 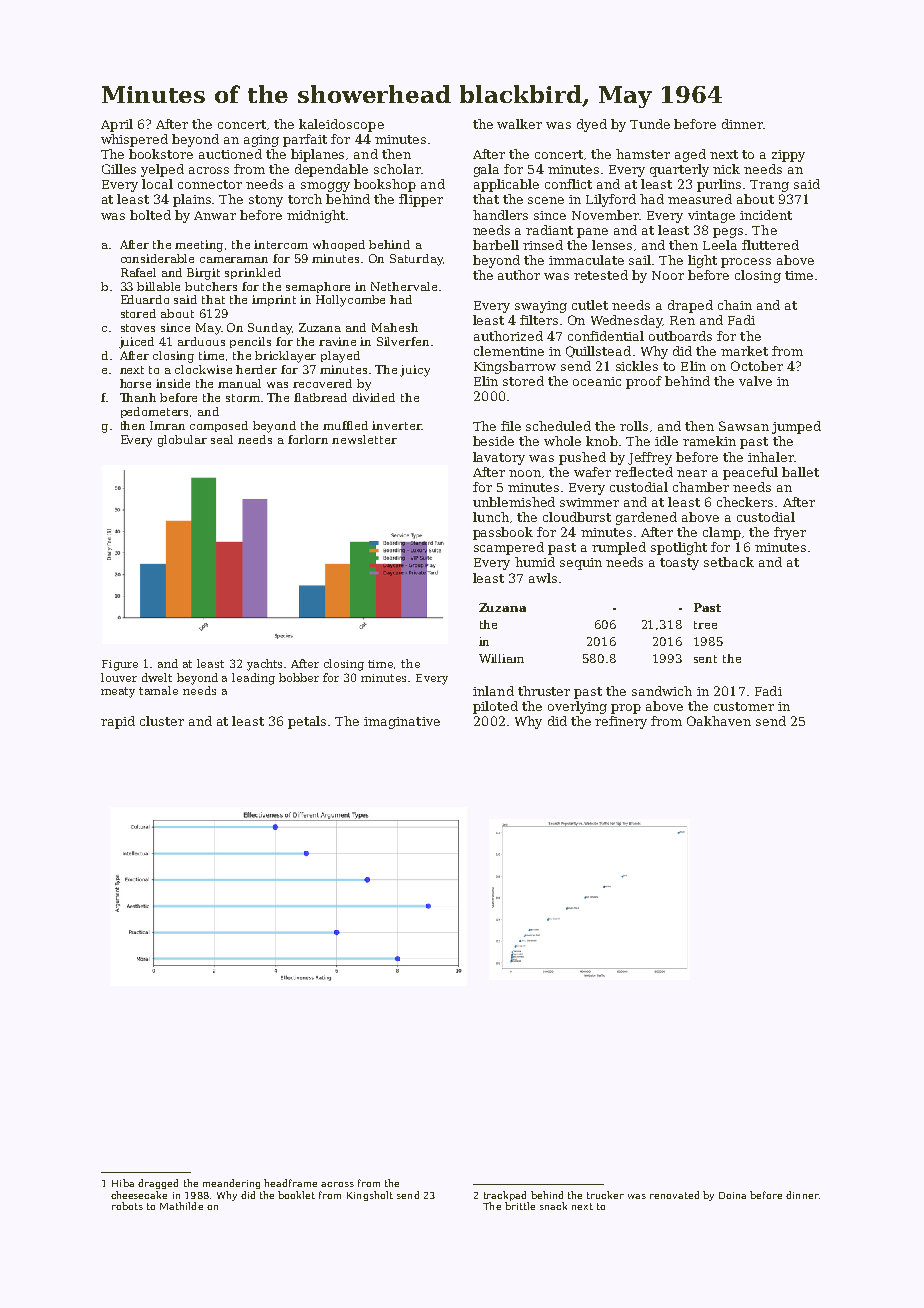 What do you see at coordinates (755, 381) in the screenshot?
I see `valve` at bounding box center [755, 381].
